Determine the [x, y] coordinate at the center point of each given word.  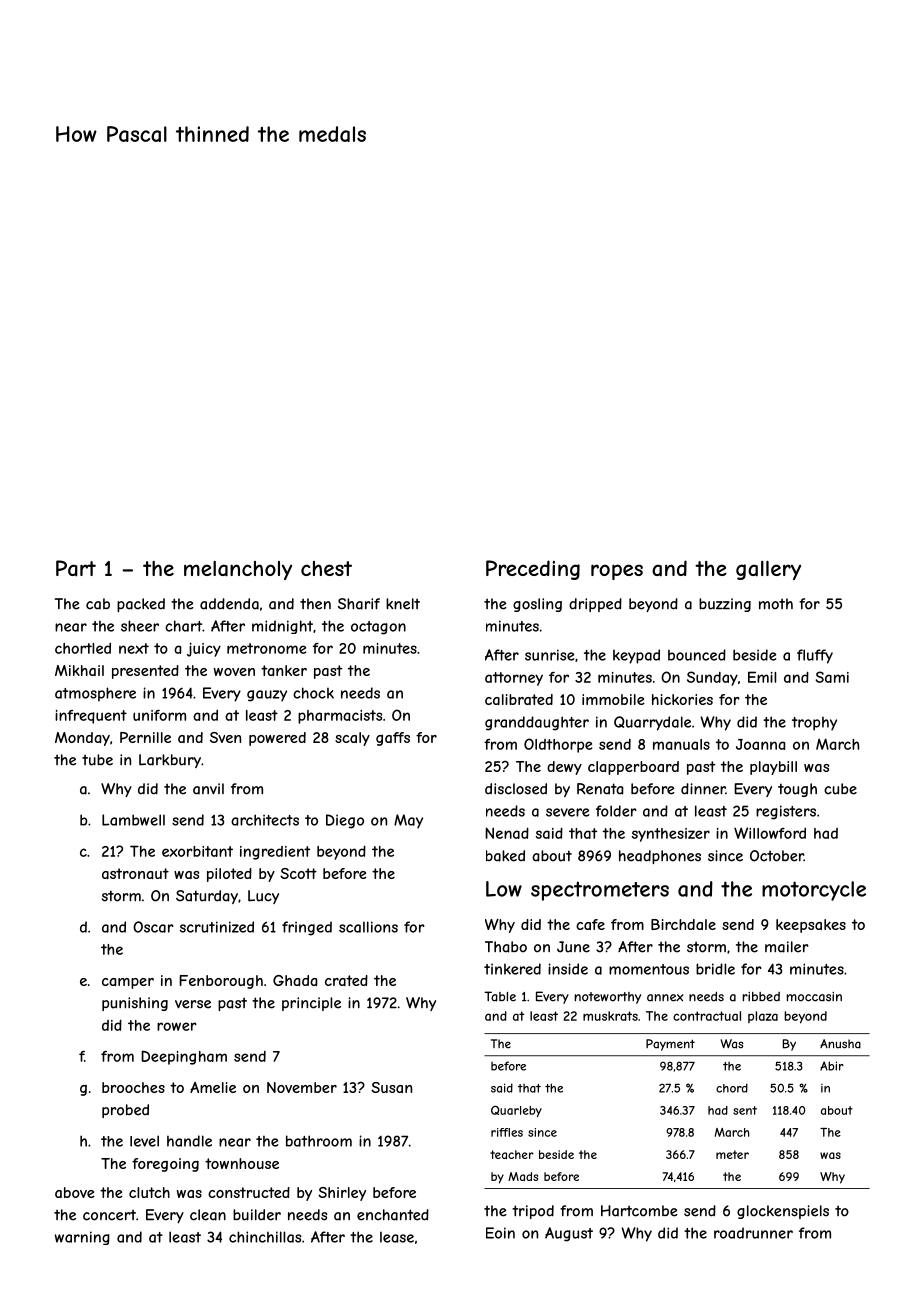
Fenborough [221, 982]
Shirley [342, 1194]
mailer [787, 947]
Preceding [533, 570]
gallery [768, 570]
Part [76, 568]
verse [193, 1004]
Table [500, 996]
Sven [225, 737]
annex [665, 998]
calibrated [519, 699]
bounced [697, 655]
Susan [391, 1087]
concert [109, 1215]
